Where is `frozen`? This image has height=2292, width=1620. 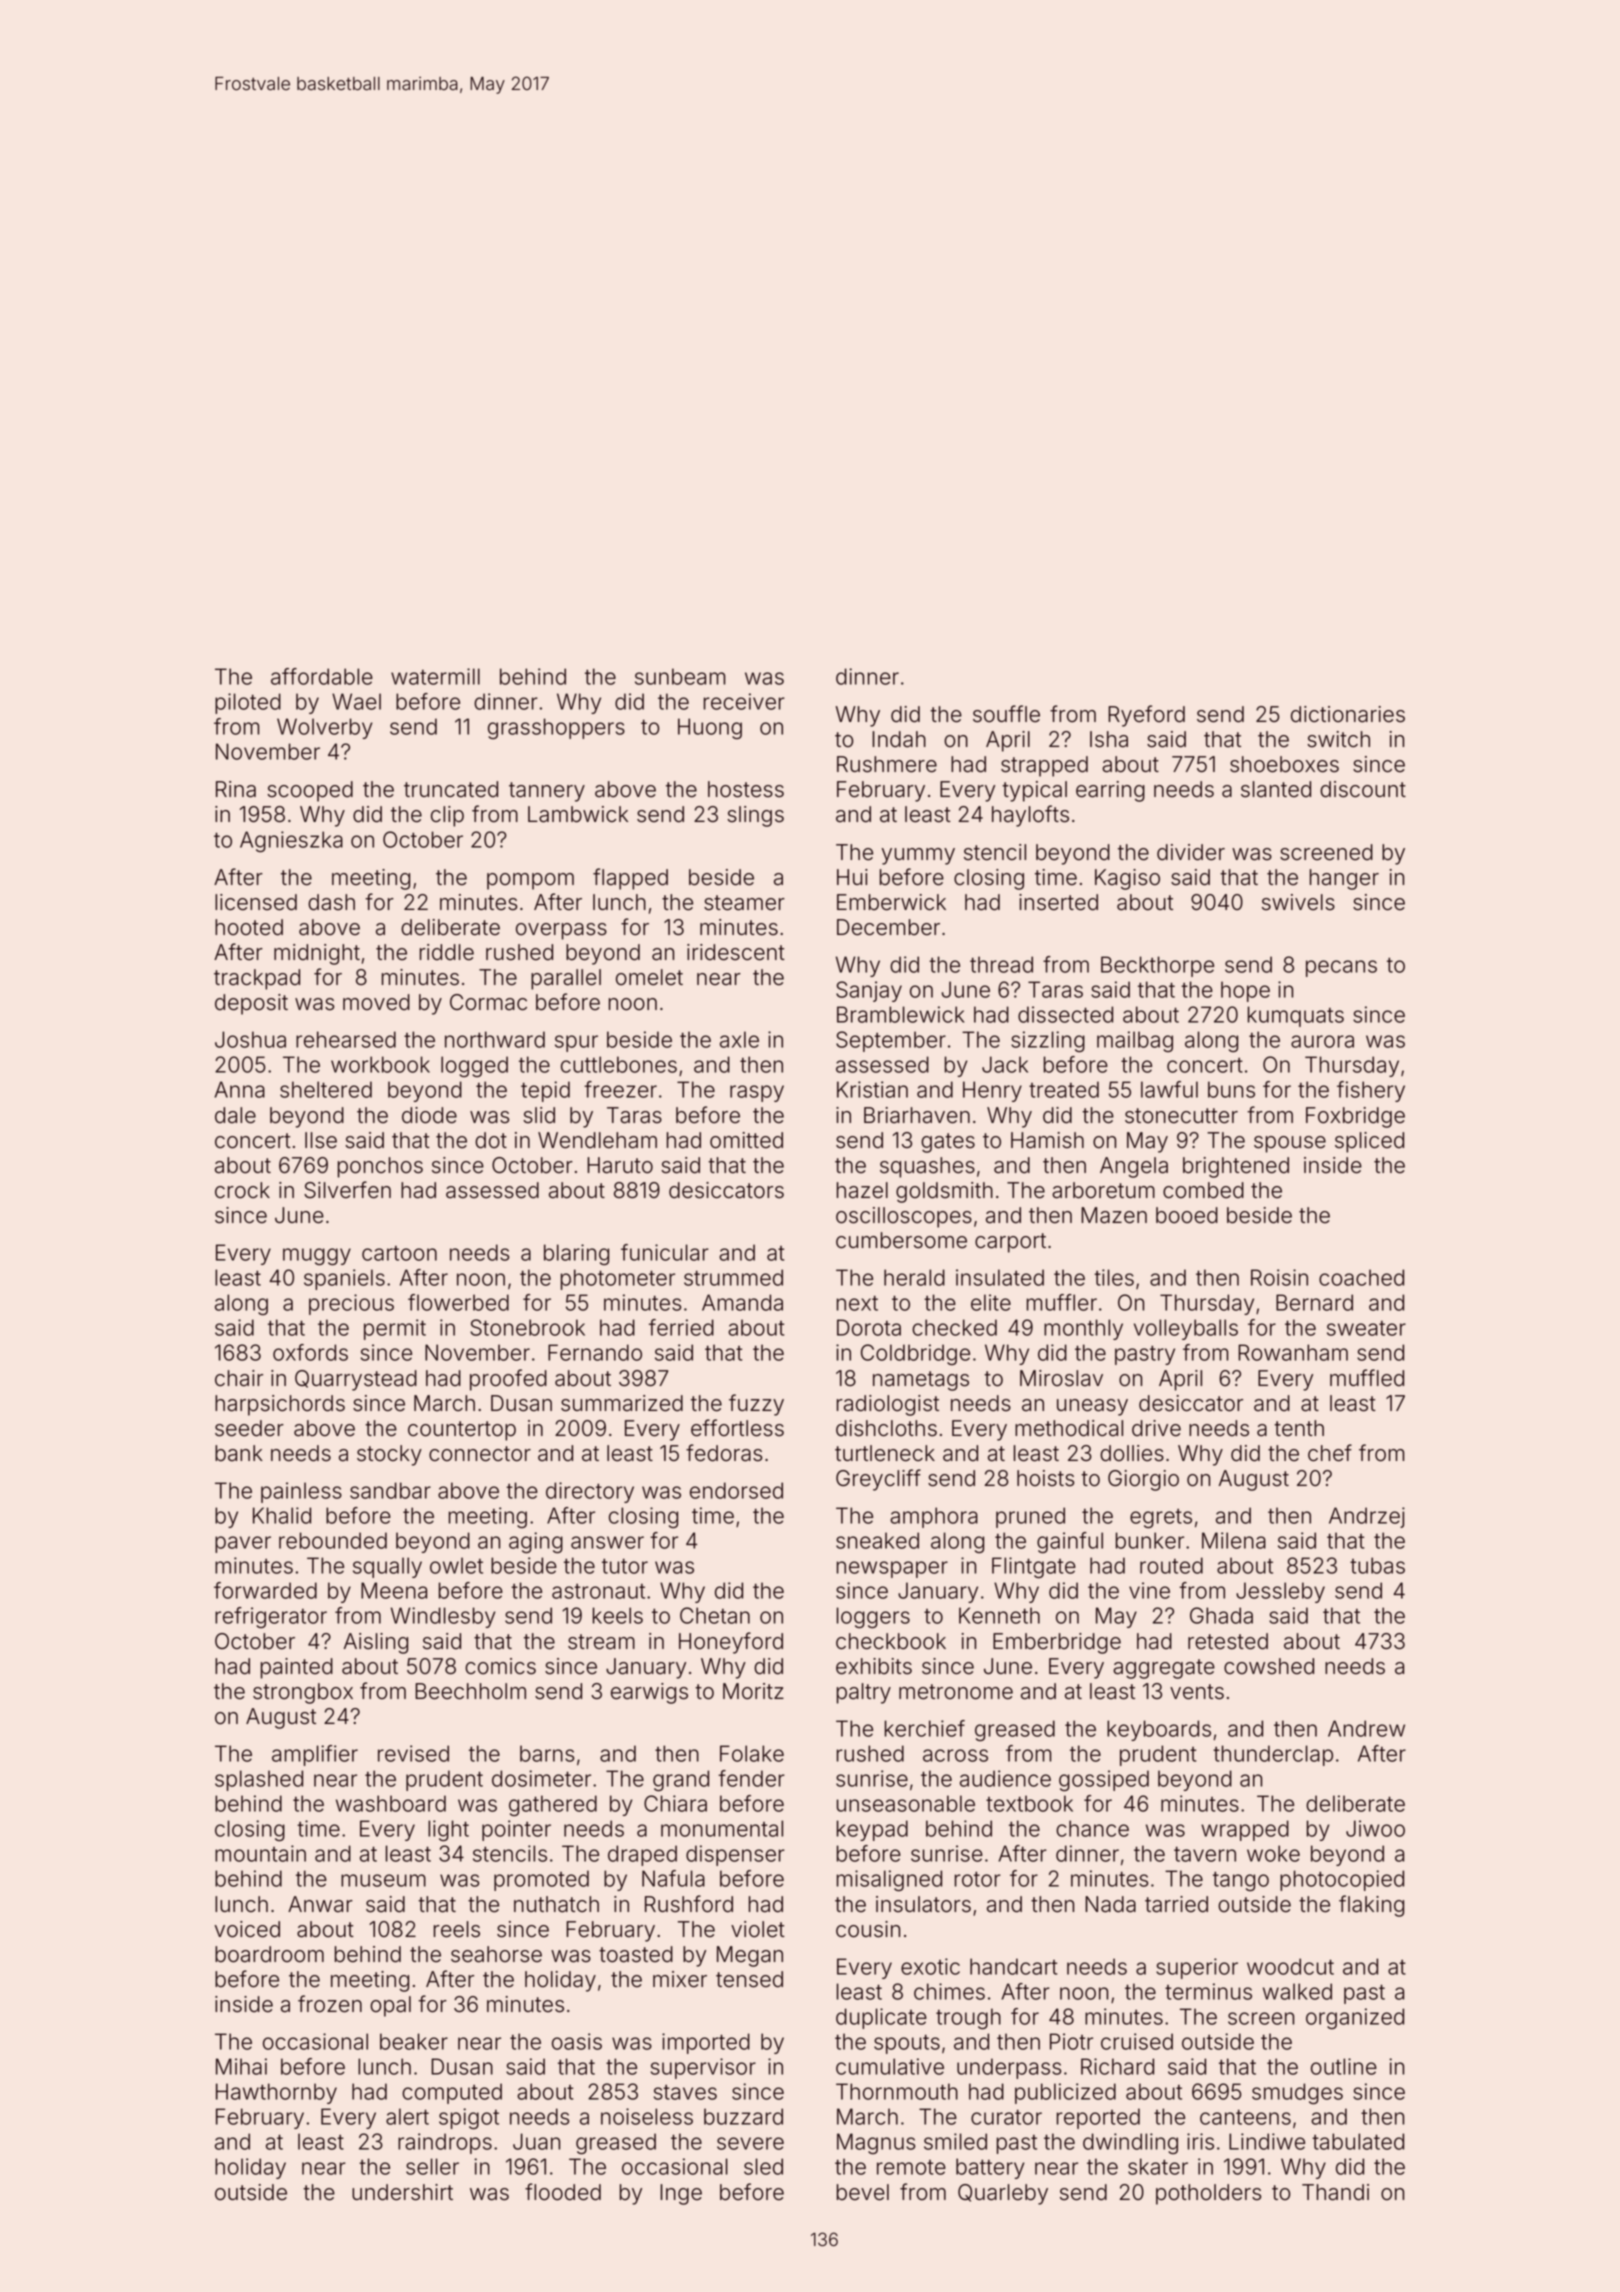
frozen is located at coordinates (330, 2004).
